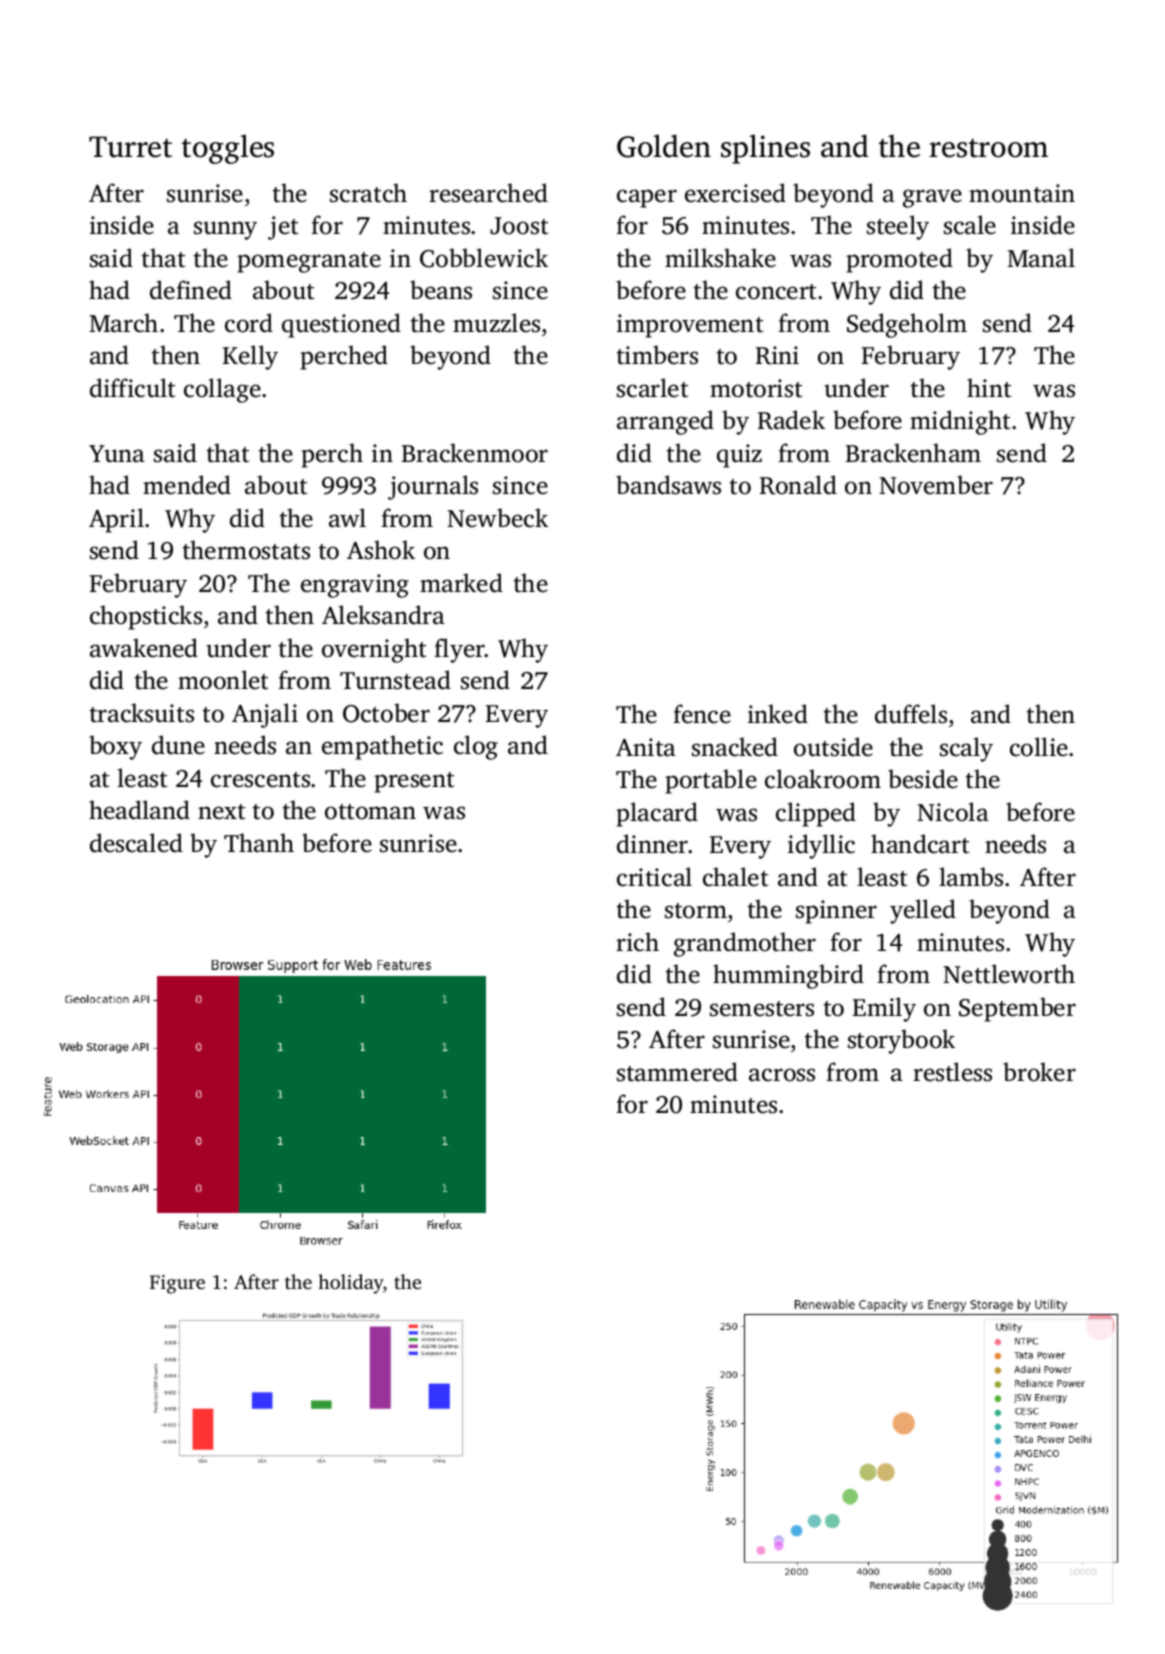 This image has height=1654, width=1165. I want to click on moonlet, so click(223, 680).
